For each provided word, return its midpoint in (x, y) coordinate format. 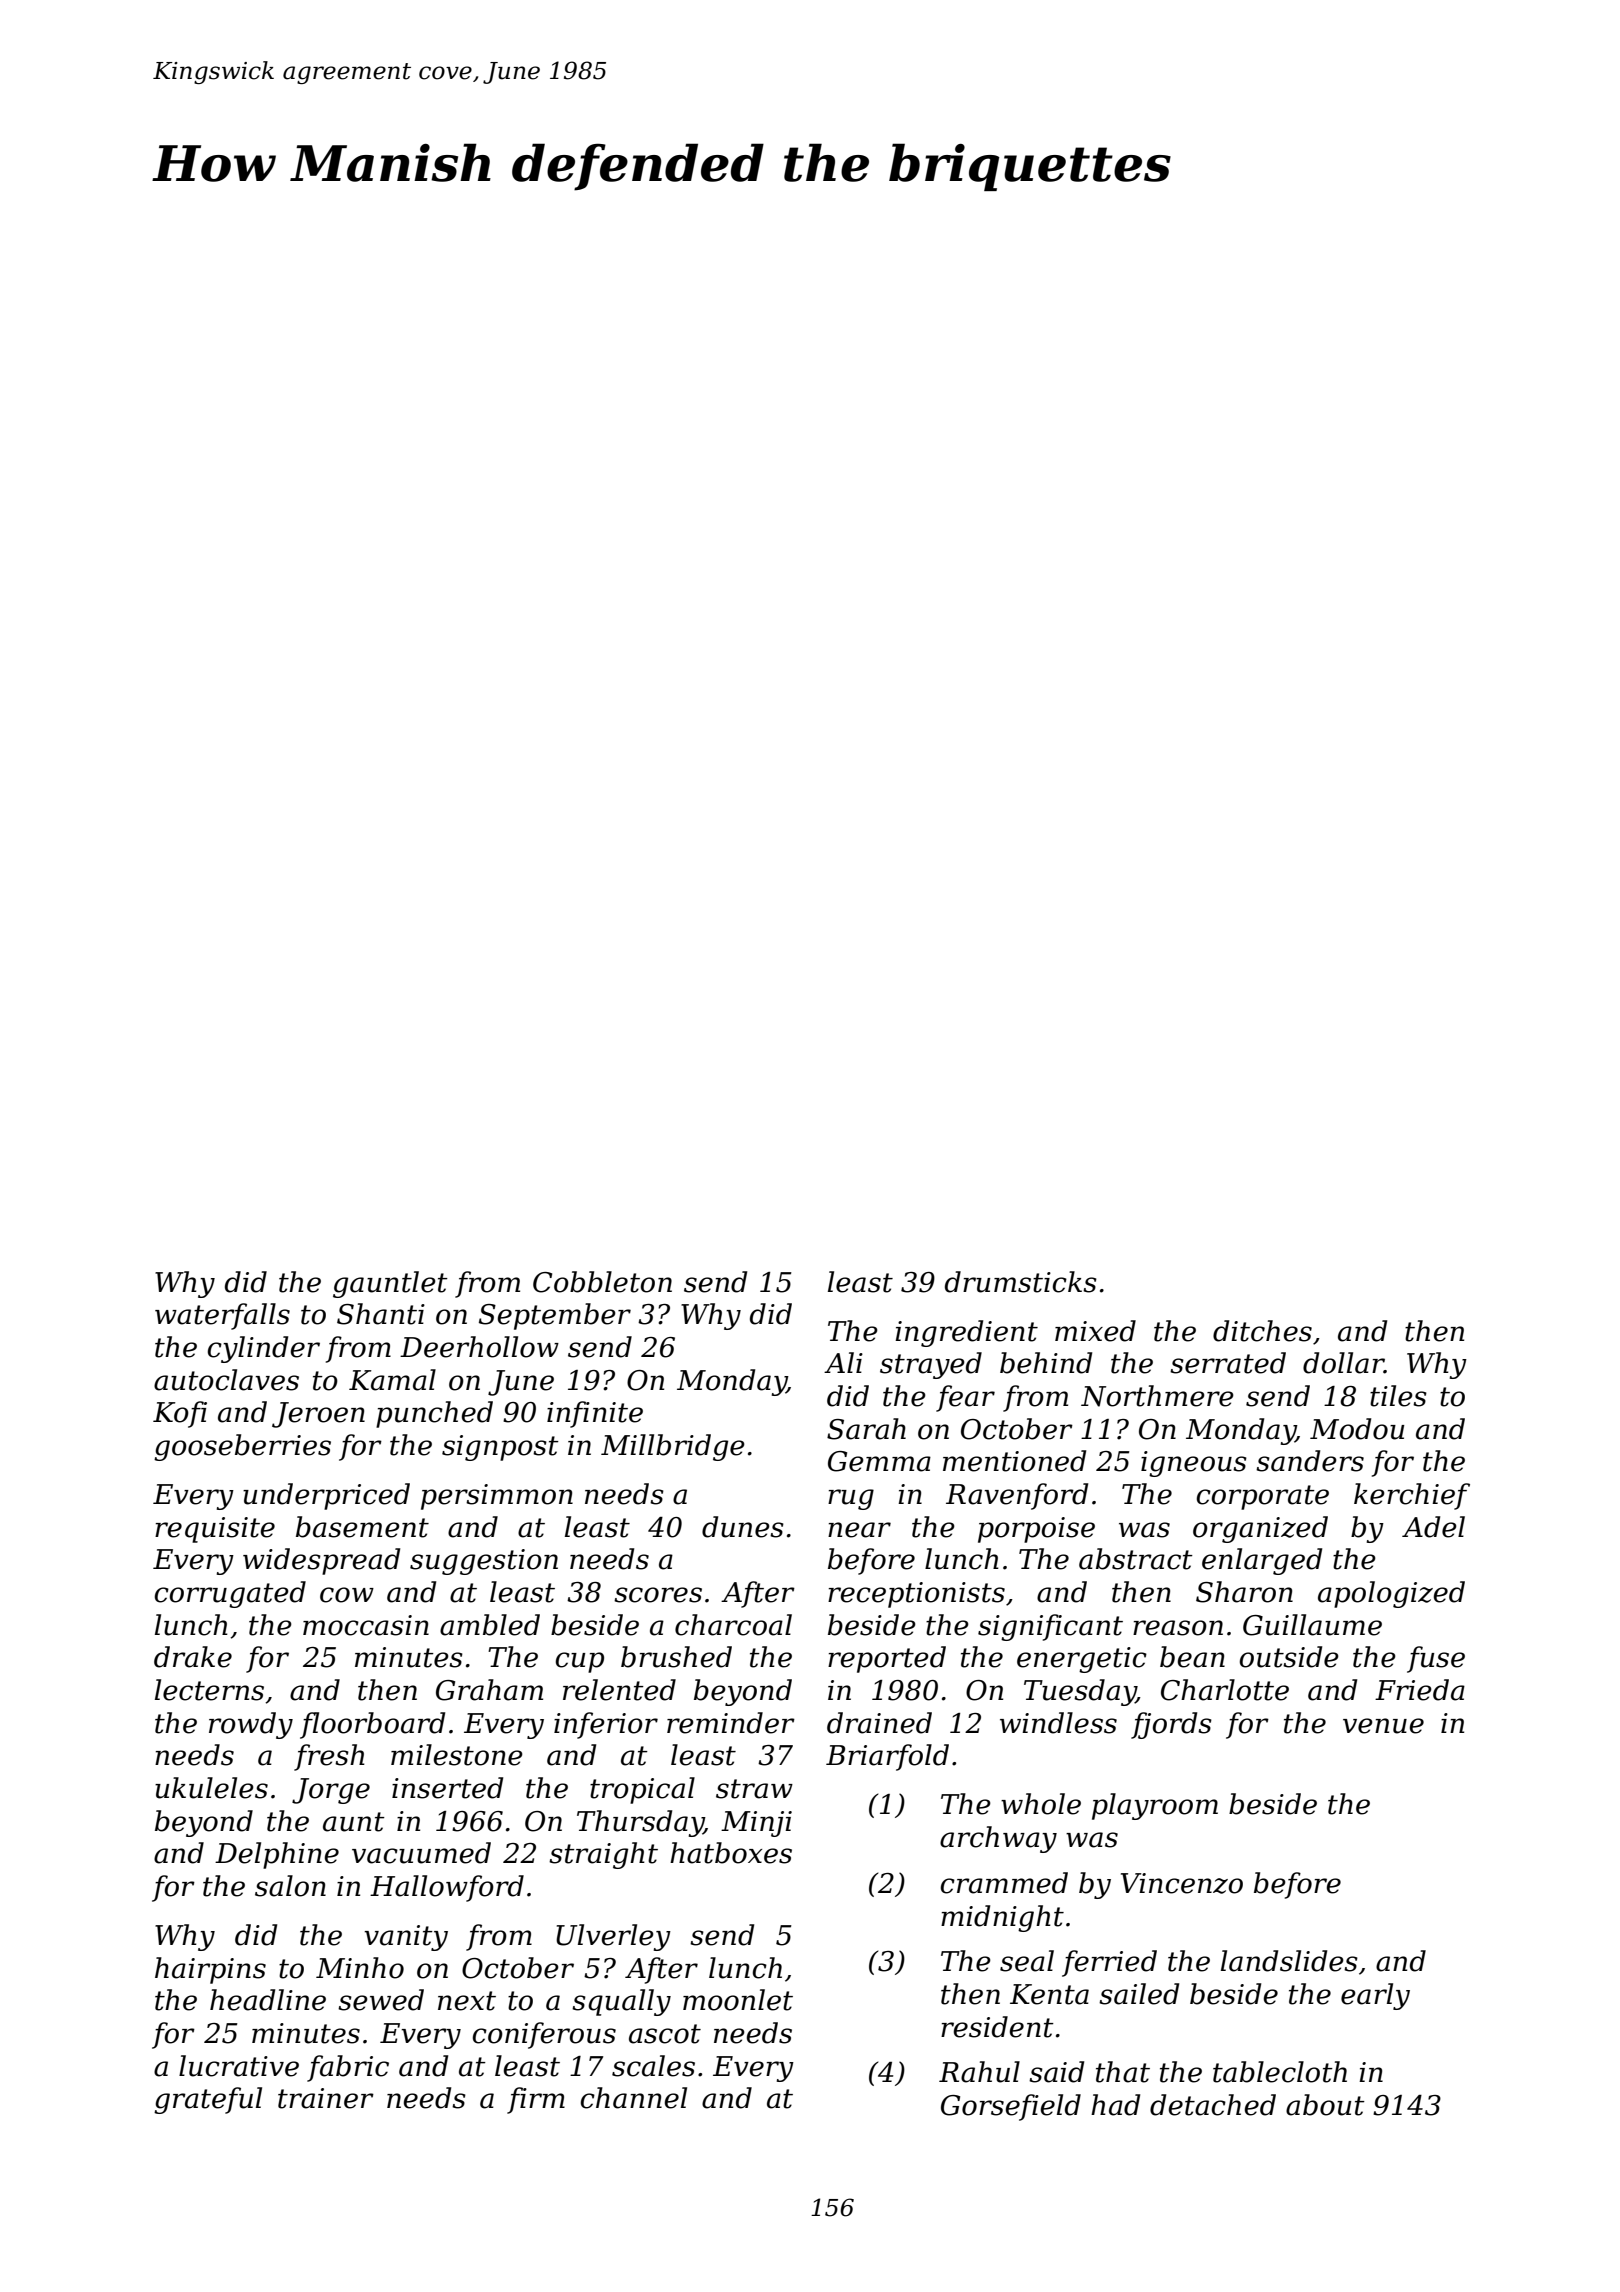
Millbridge (673, 1447)
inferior (606, 1725)
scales (653, 2066)
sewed (381, 2000)
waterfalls (222, 1316)
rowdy (251, 1725)
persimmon (497, 1497)
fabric (348, 2068)
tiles (1398, 1396)
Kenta (1049, 1994)
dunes (743, 1527)
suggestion (484, 1562)
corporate (1263, 1497)
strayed (931, 1365)
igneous (1194, 1464)
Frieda (1420, 1690)
